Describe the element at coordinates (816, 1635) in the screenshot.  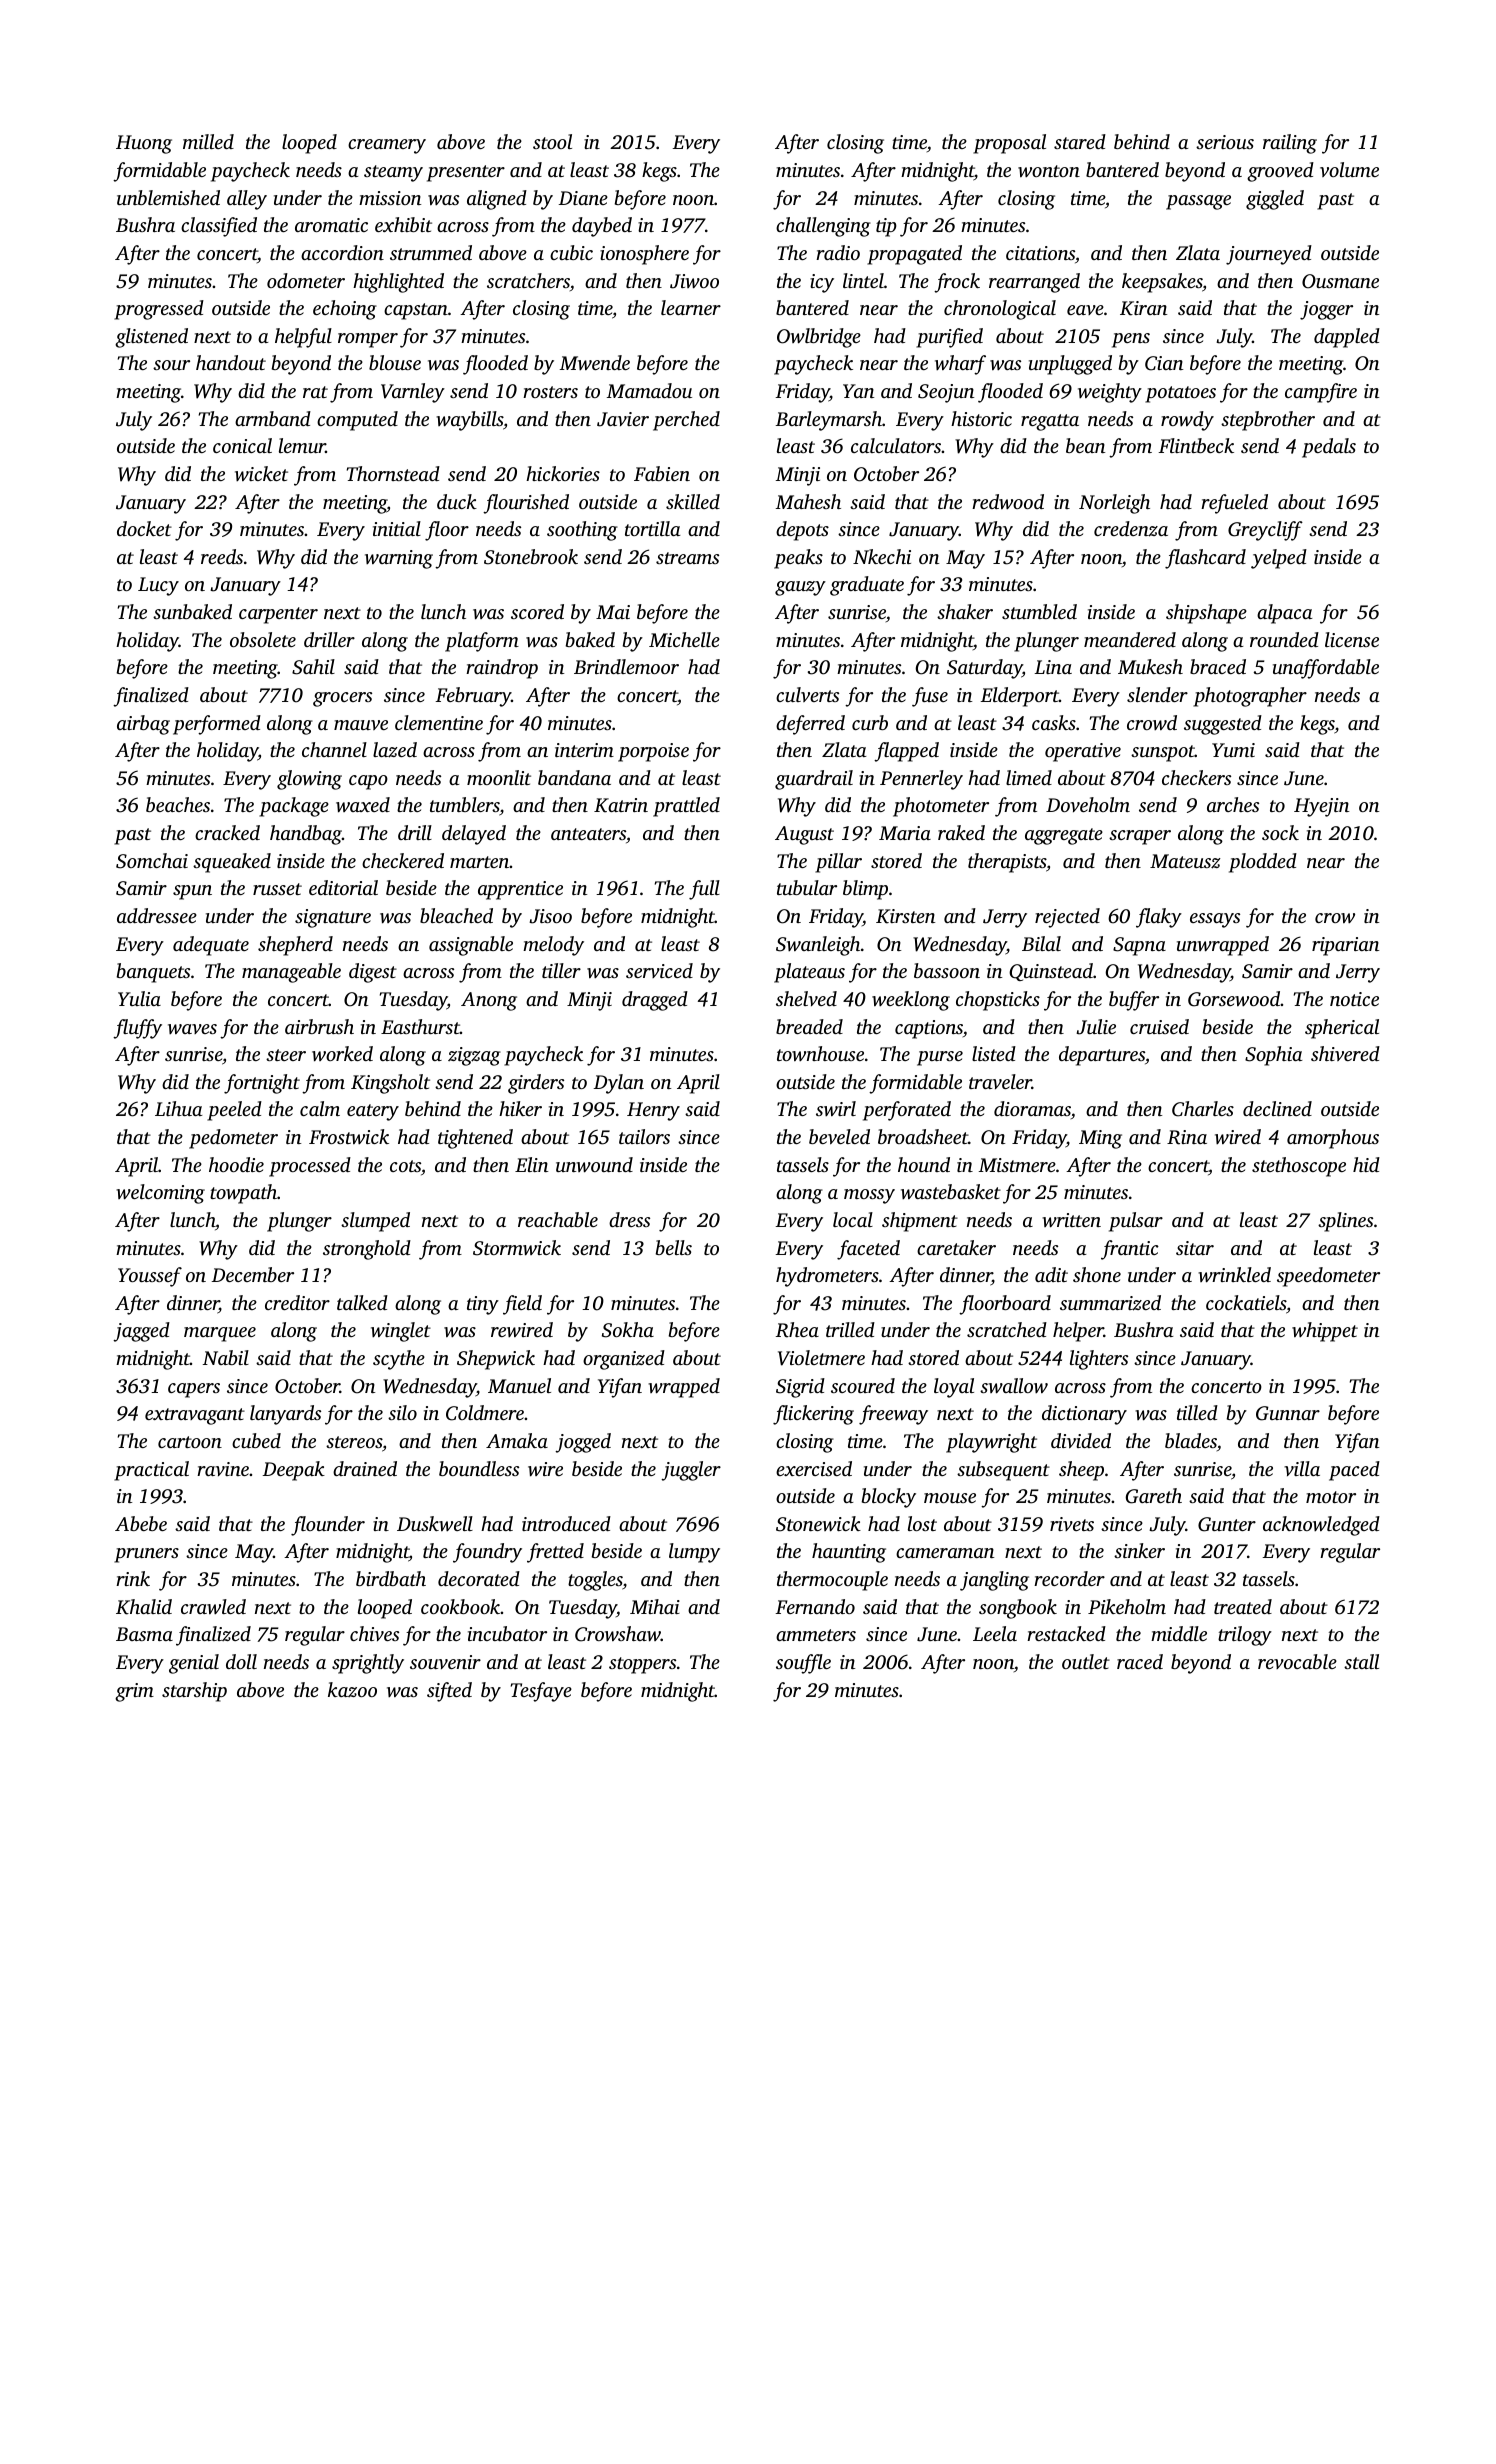
I see `ammeters` at that location.
